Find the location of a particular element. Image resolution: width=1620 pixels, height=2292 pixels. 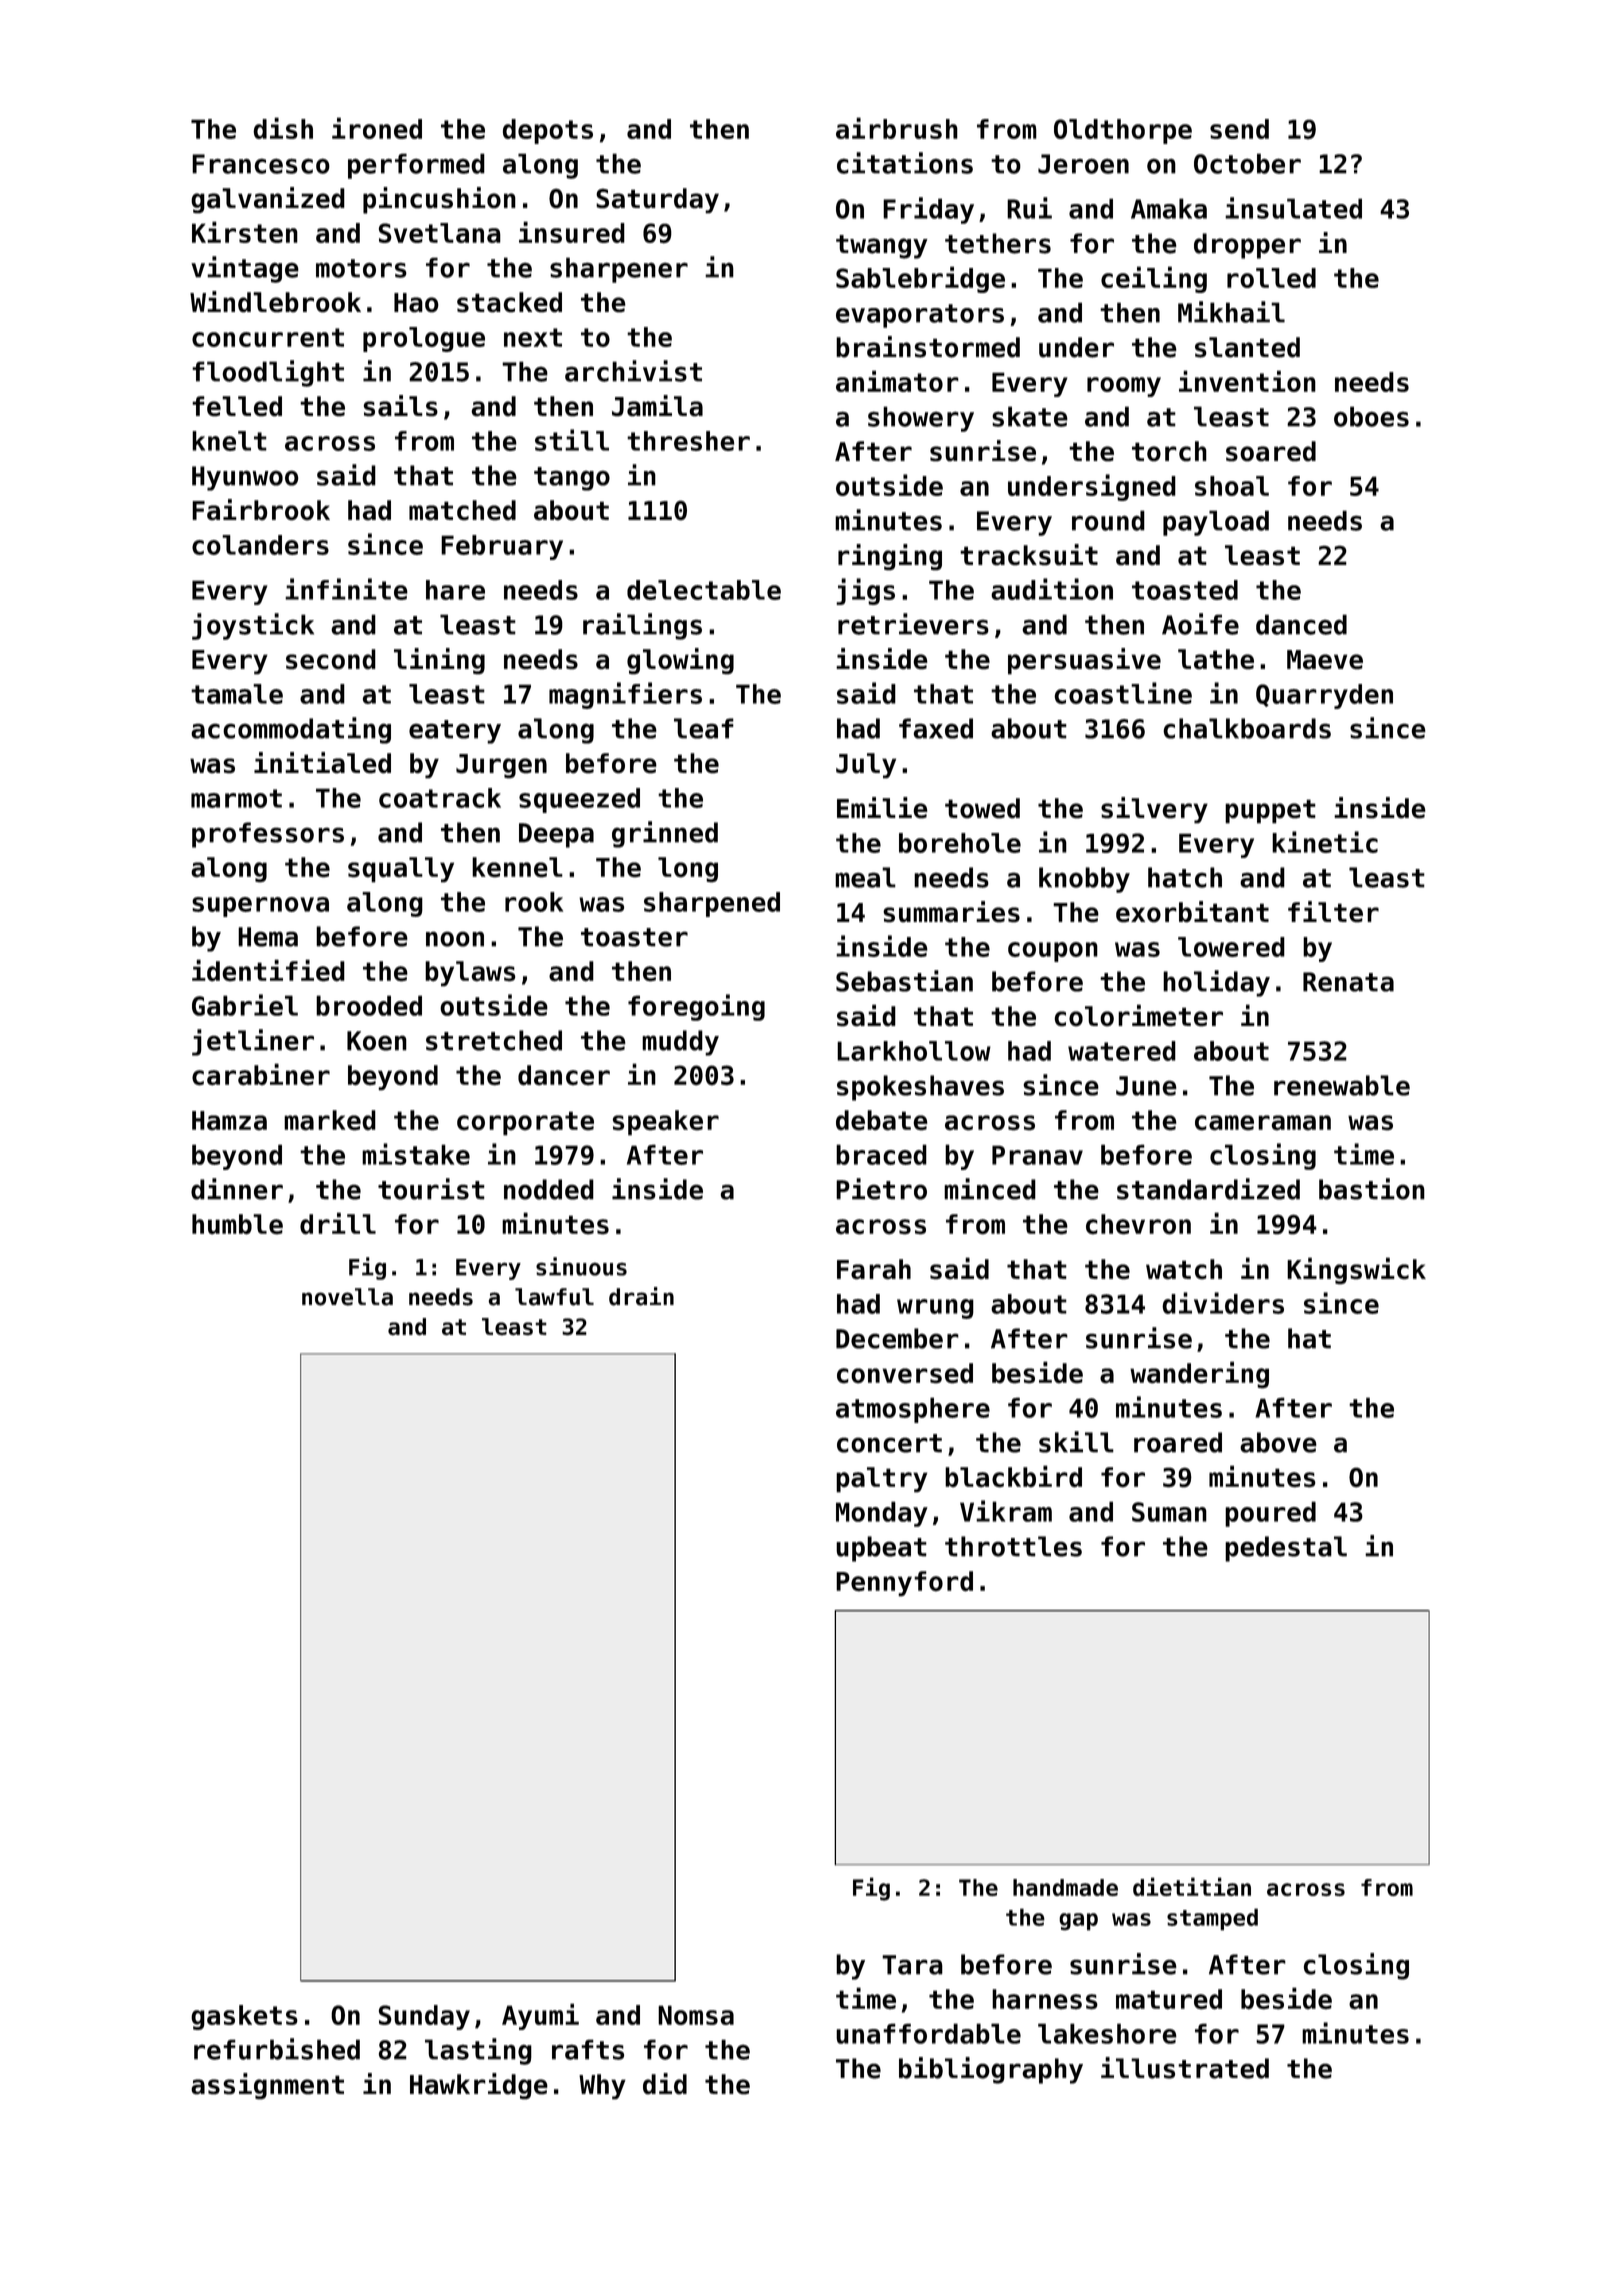

marmot is located at coordinates (236, 798).
